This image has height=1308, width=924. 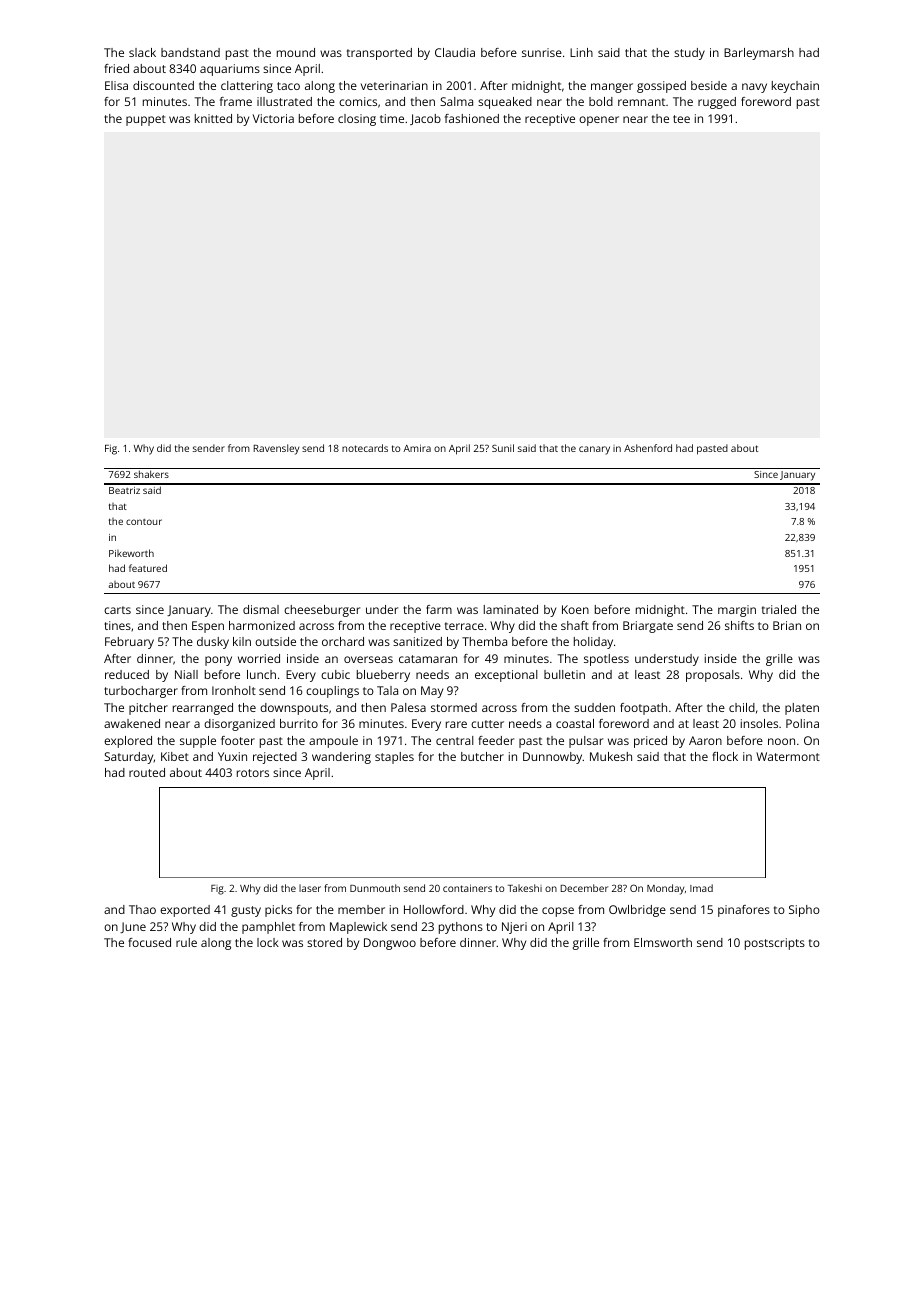 I want to click on taco, so click(x=288, y=86).
